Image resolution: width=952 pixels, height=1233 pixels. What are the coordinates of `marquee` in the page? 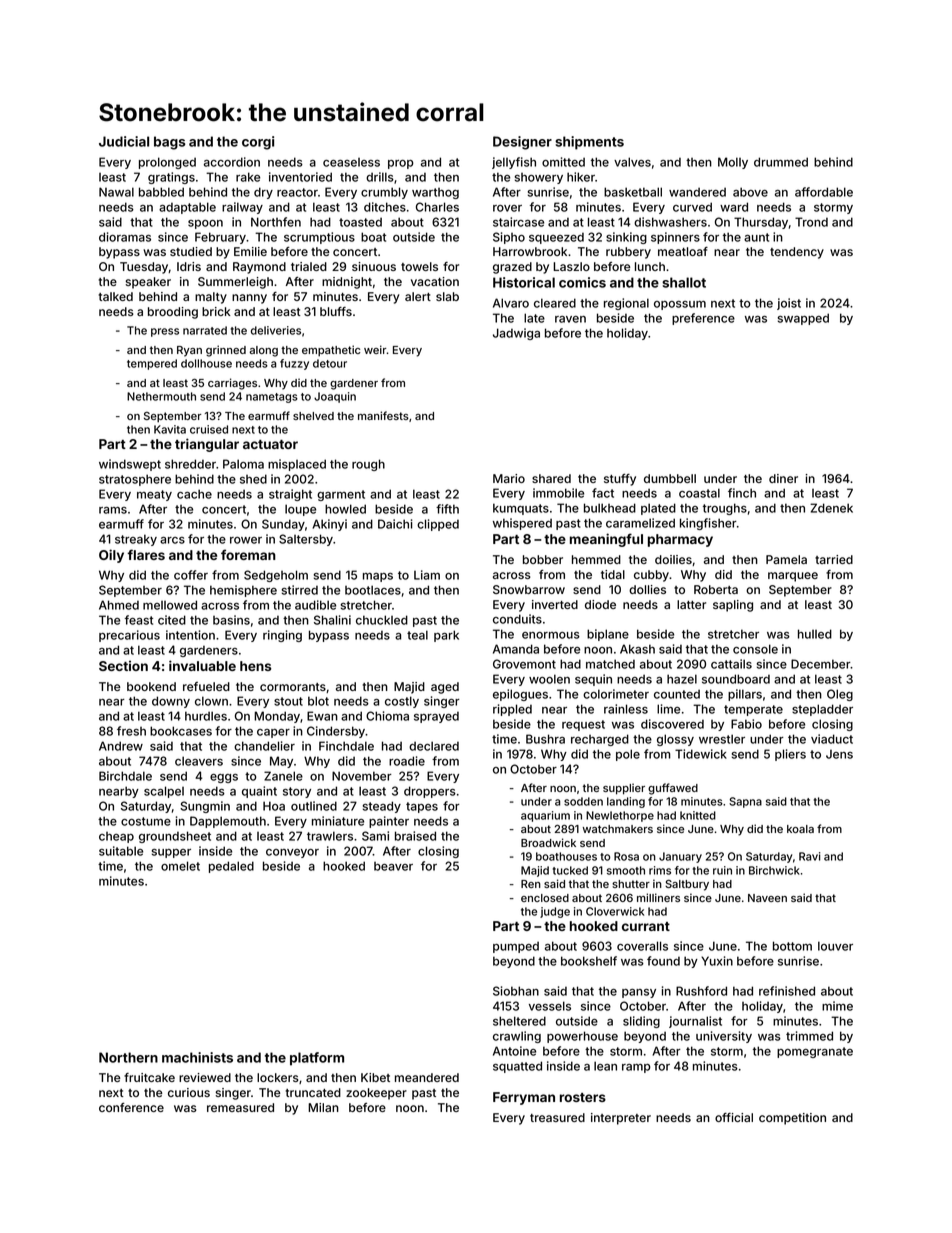 It's located at (793, 577).
